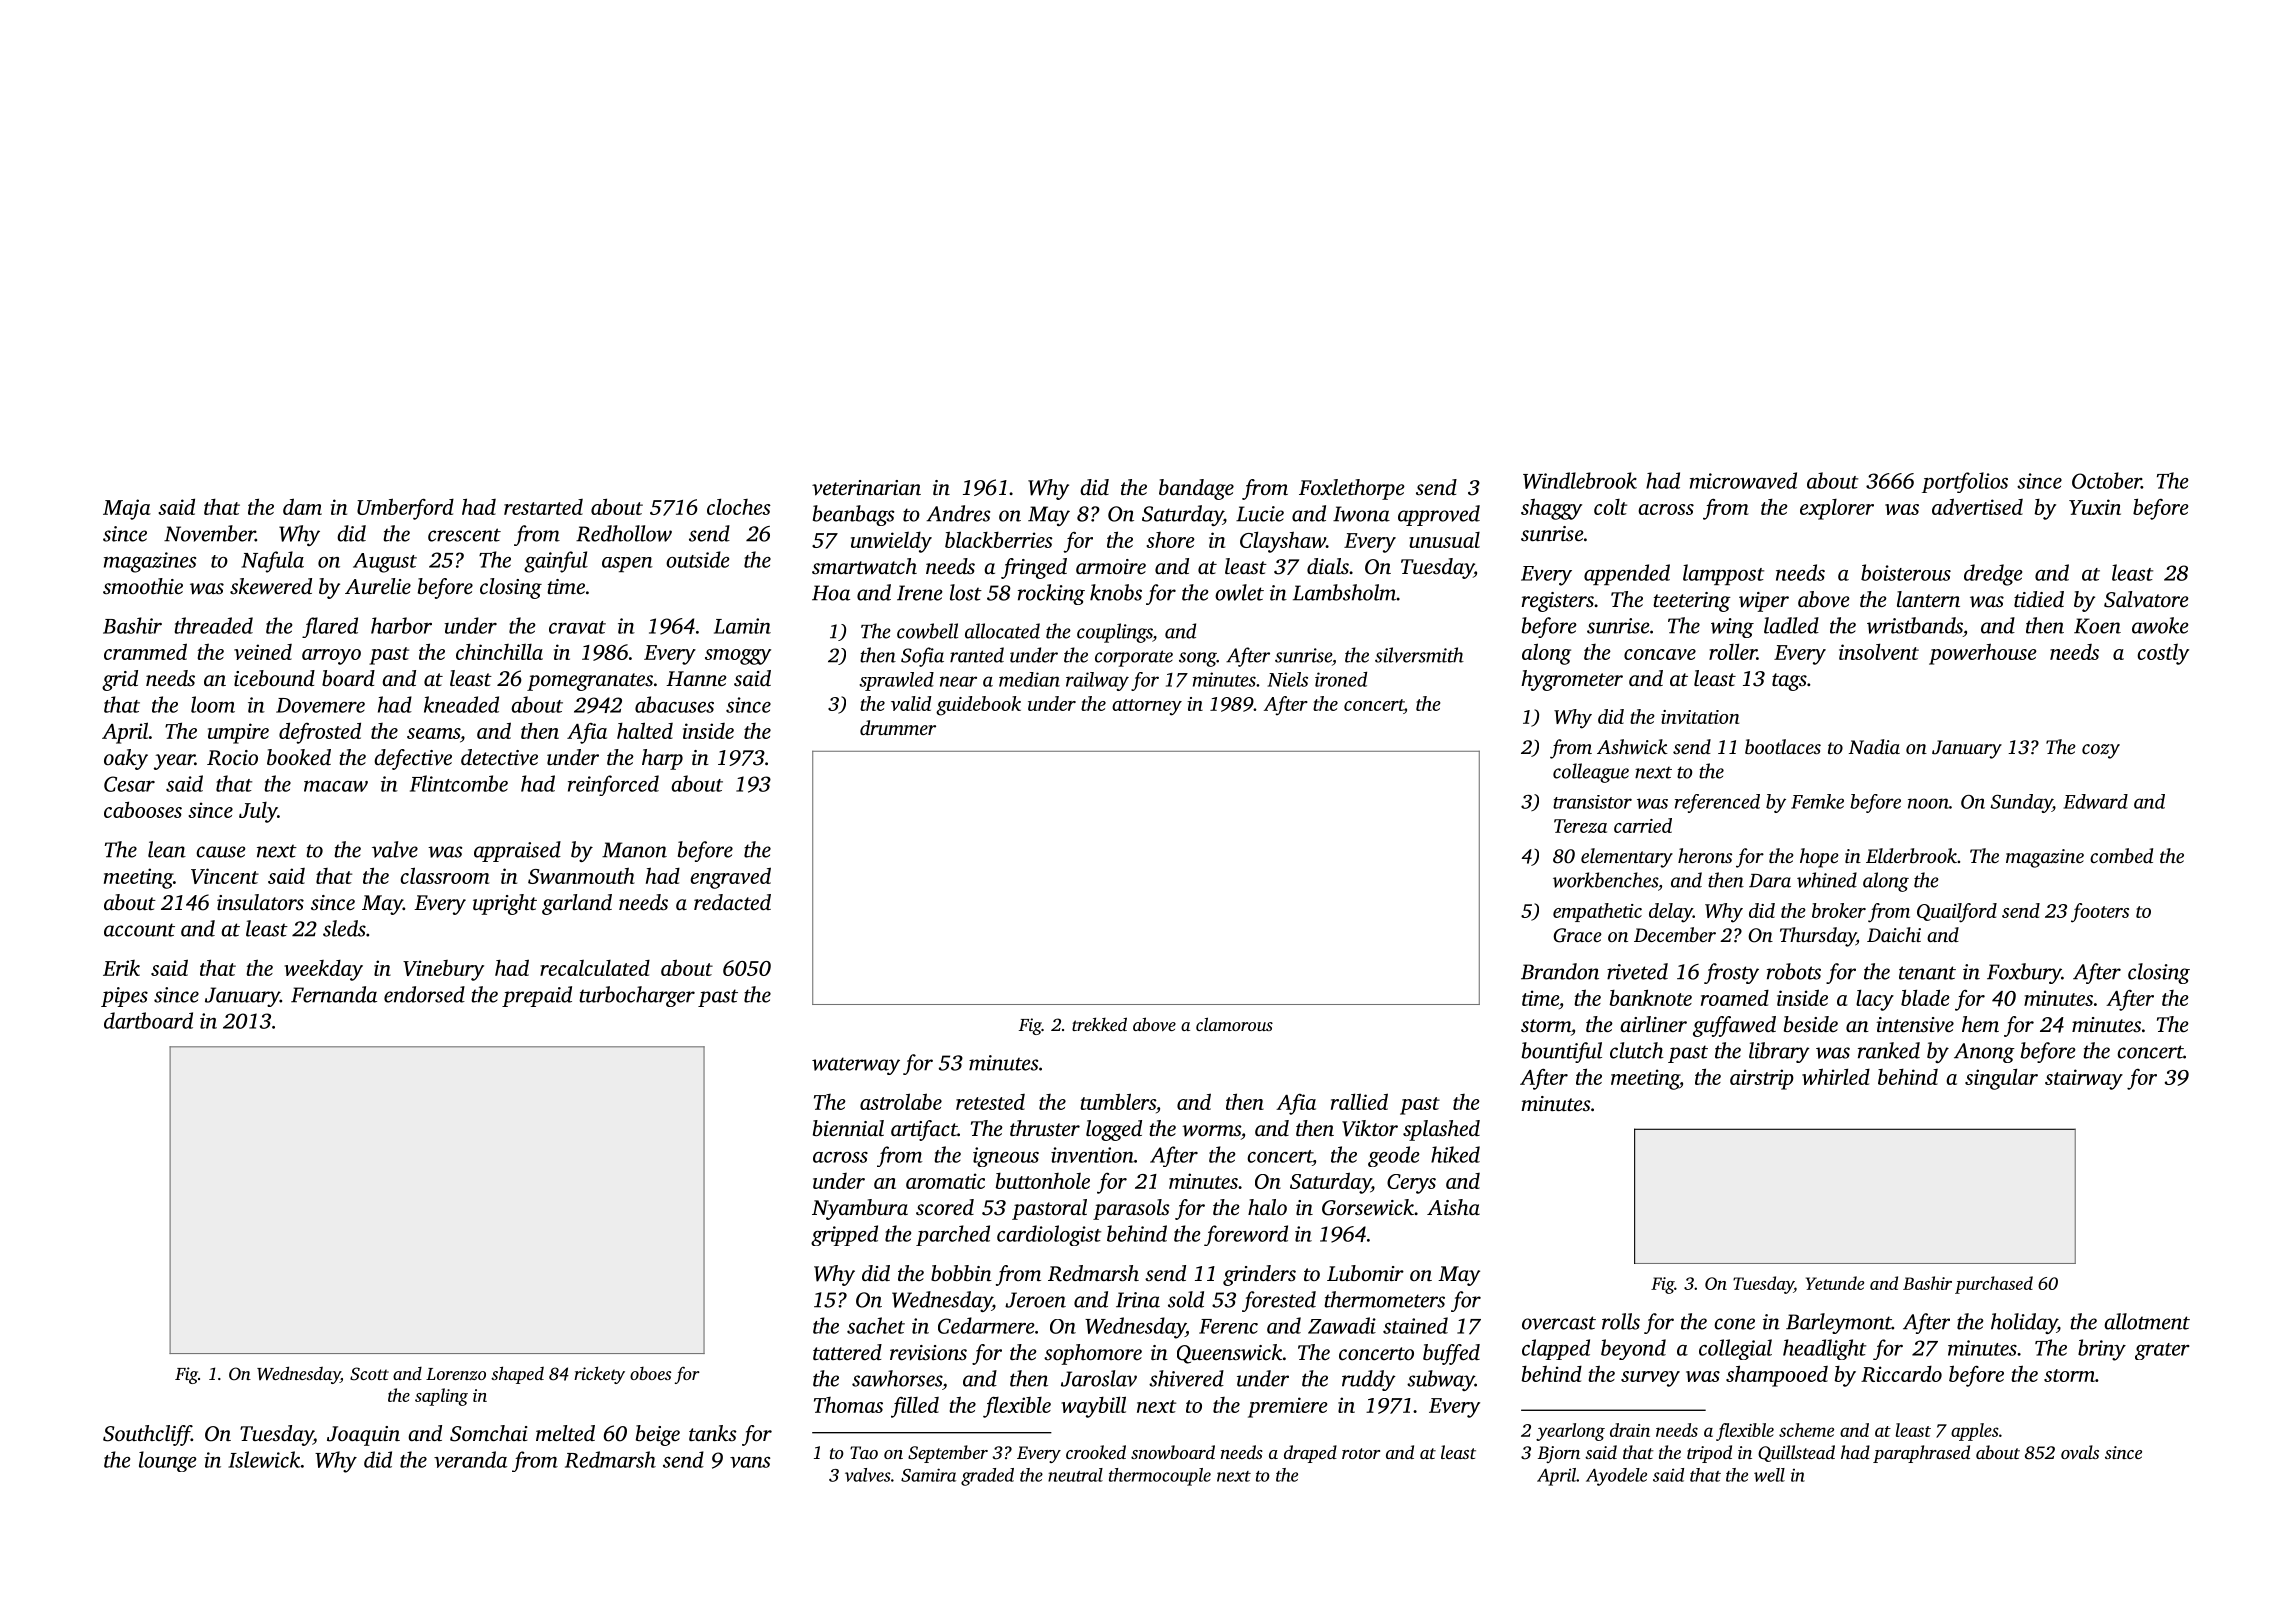 The image size is (2292, 1620). Describe the element at coordinates (124, 997) in the screenshot. I see `pipes` at that location.
